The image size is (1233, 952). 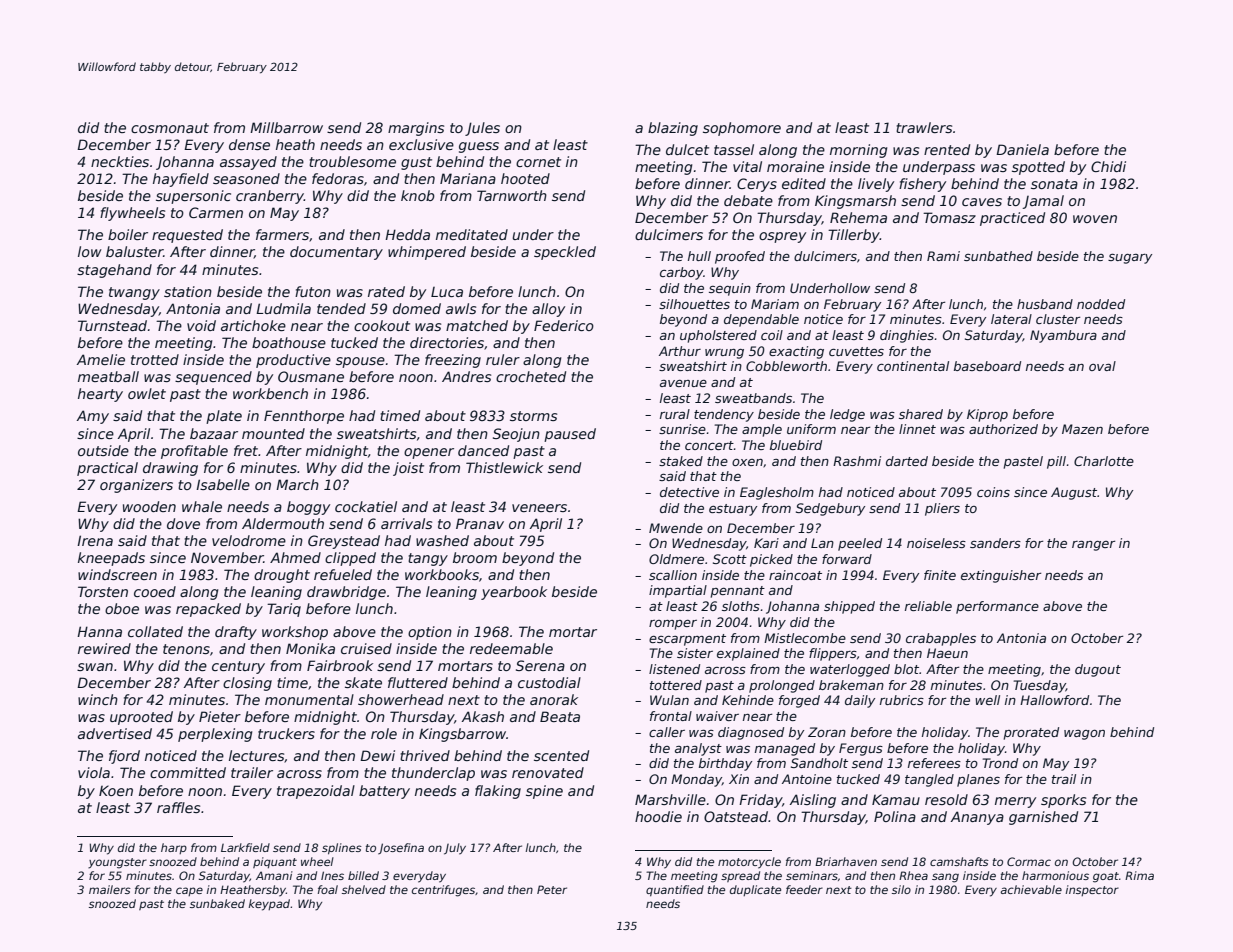 What do you see at coordinates (755, 890) in the screenshot?
I see `duplicate` at bounding box center [755, 890].
